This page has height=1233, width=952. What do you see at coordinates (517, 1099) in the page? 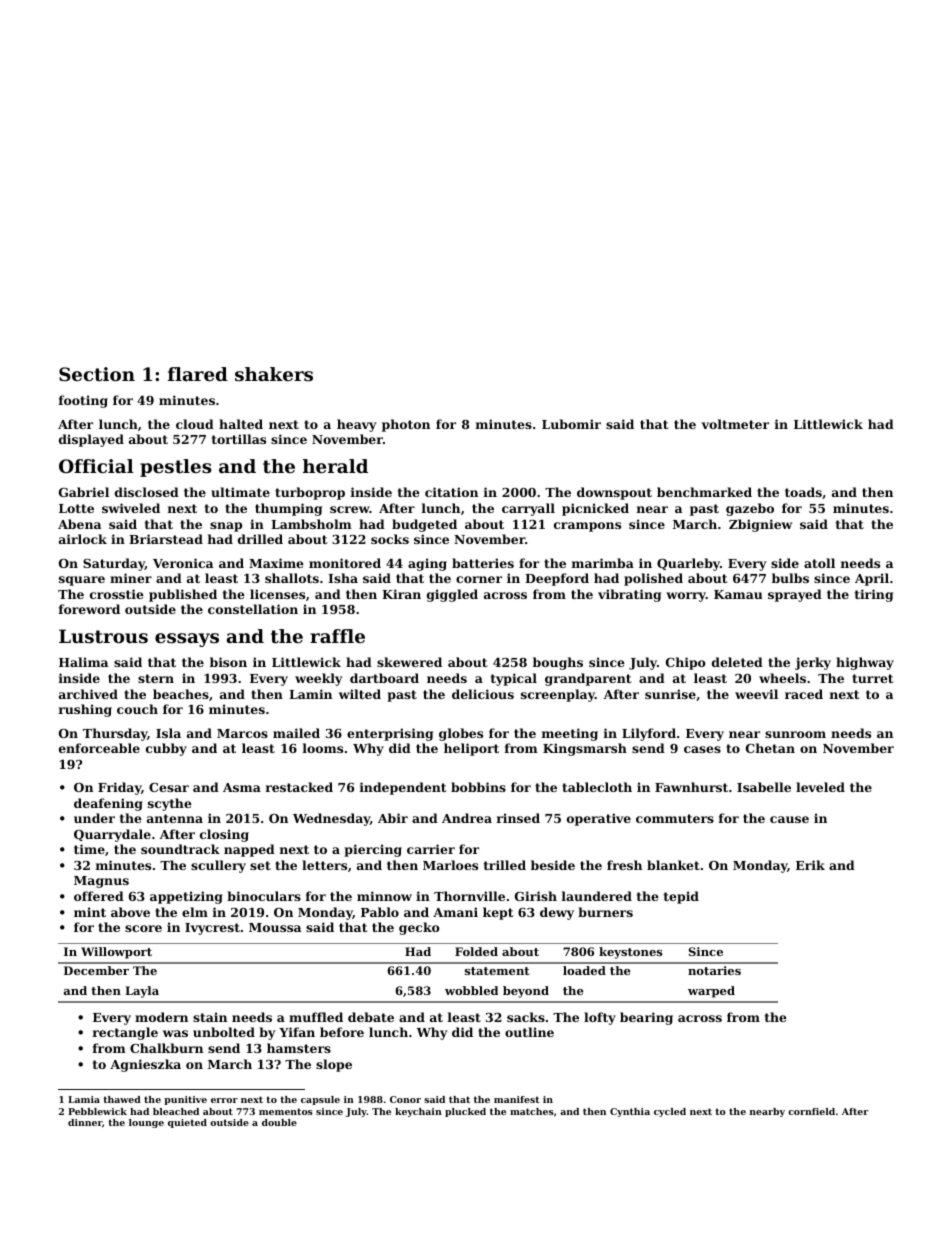
I see `manifest` at bounding box center [517, 1099].
